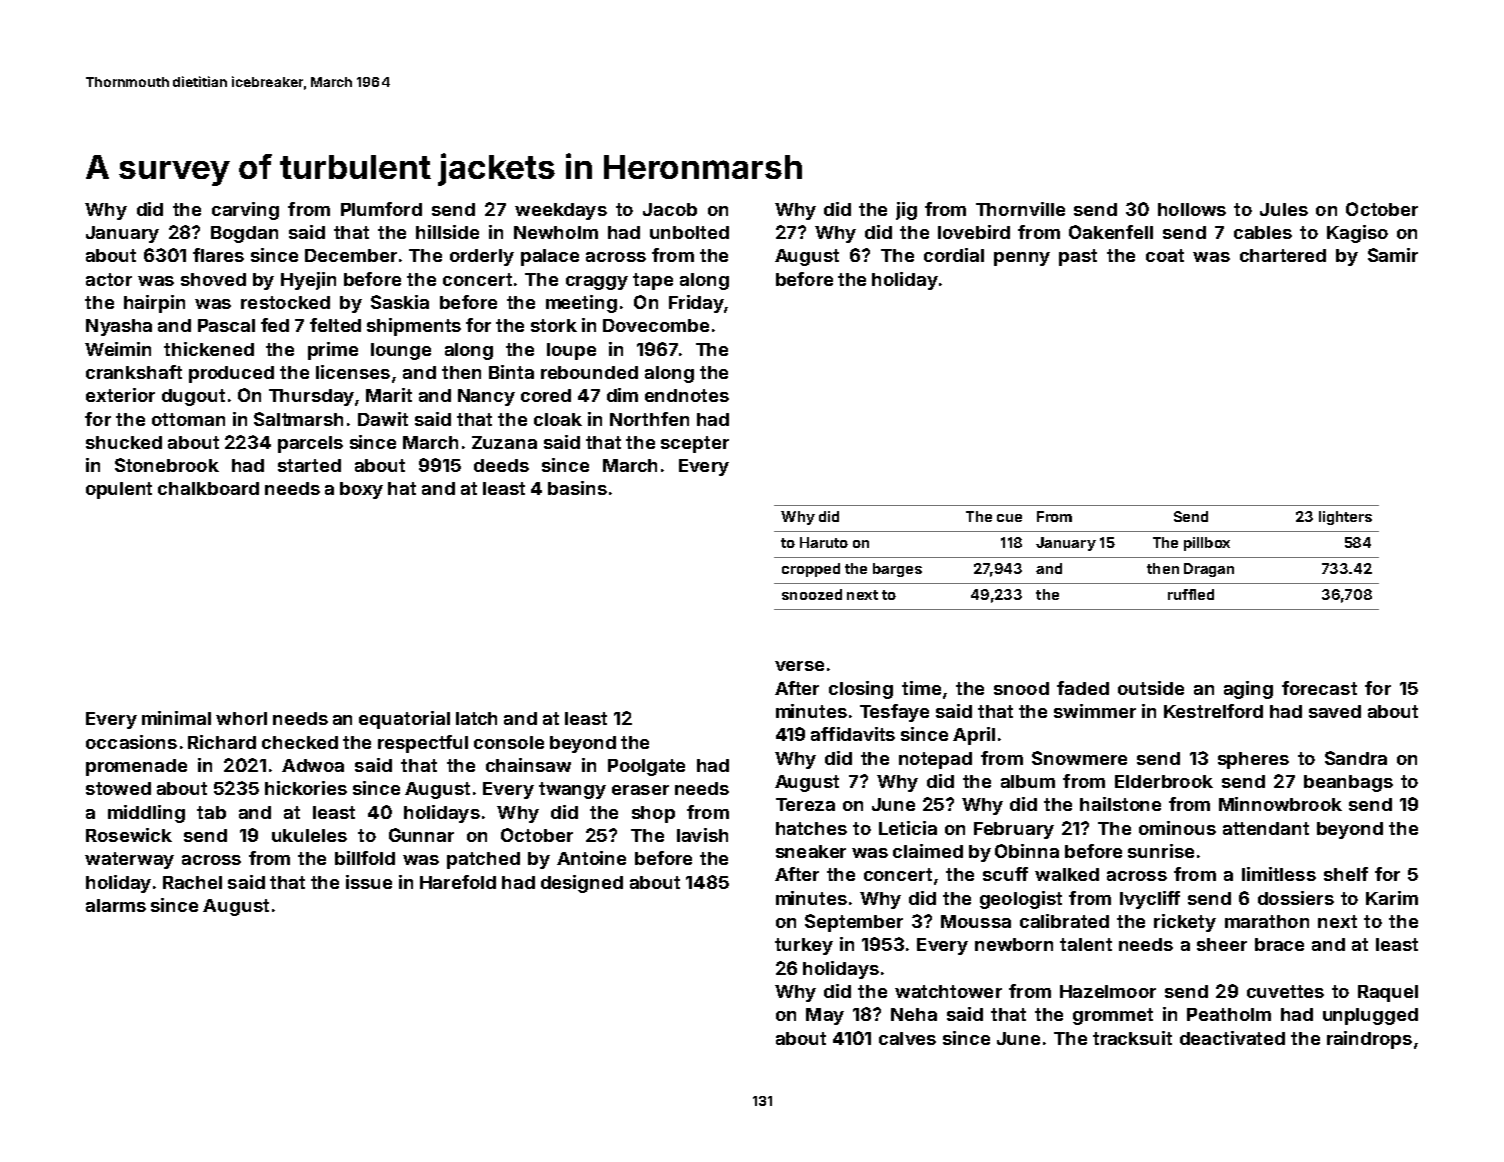 This screenshot has width=1504, height=1162. Describe the element at coordinates (1191, 594) in the screenshot. I see `ruffled` at that location.
